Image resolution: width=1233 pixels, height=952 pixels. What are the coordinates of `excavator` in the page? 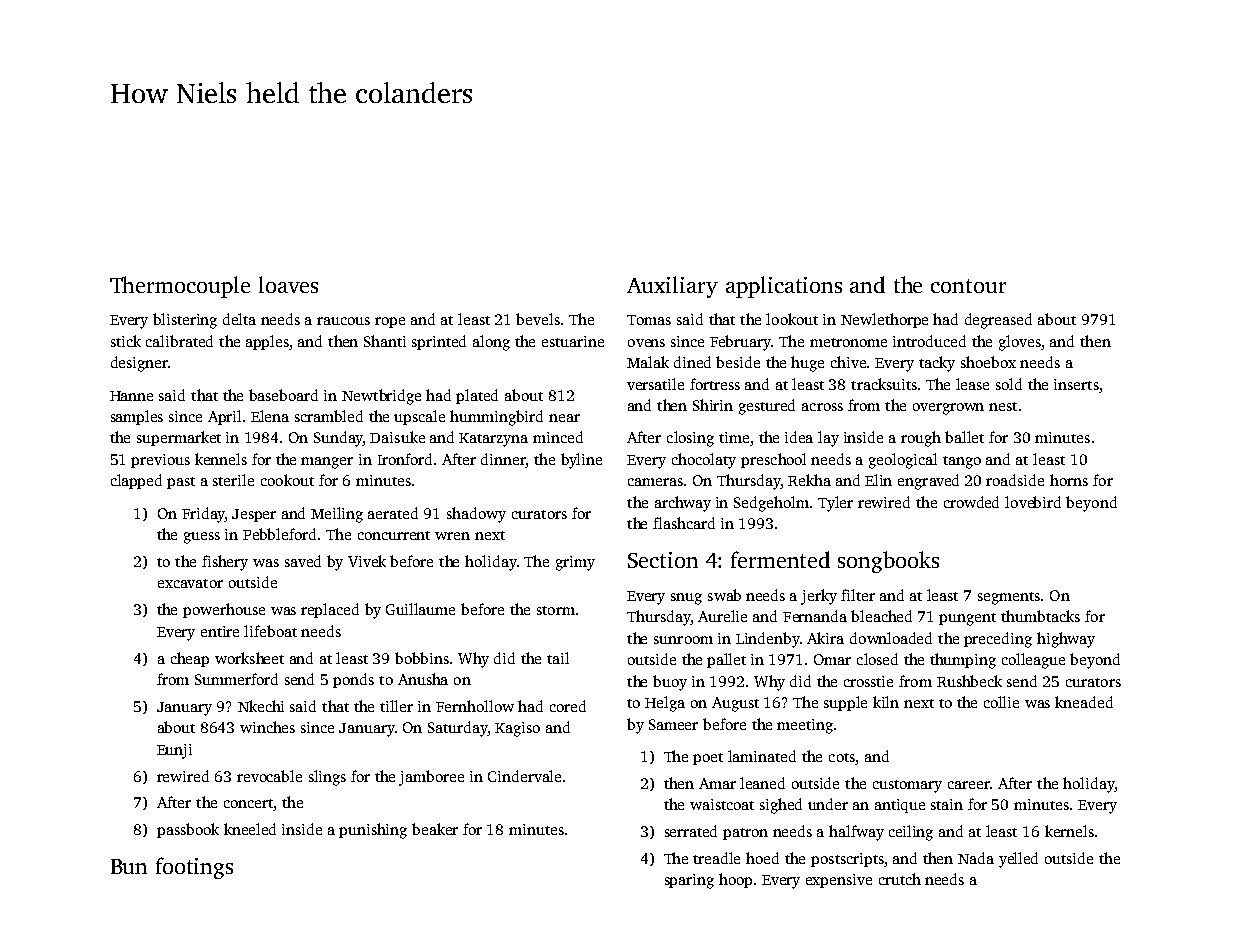 It's located at (190, 583).
